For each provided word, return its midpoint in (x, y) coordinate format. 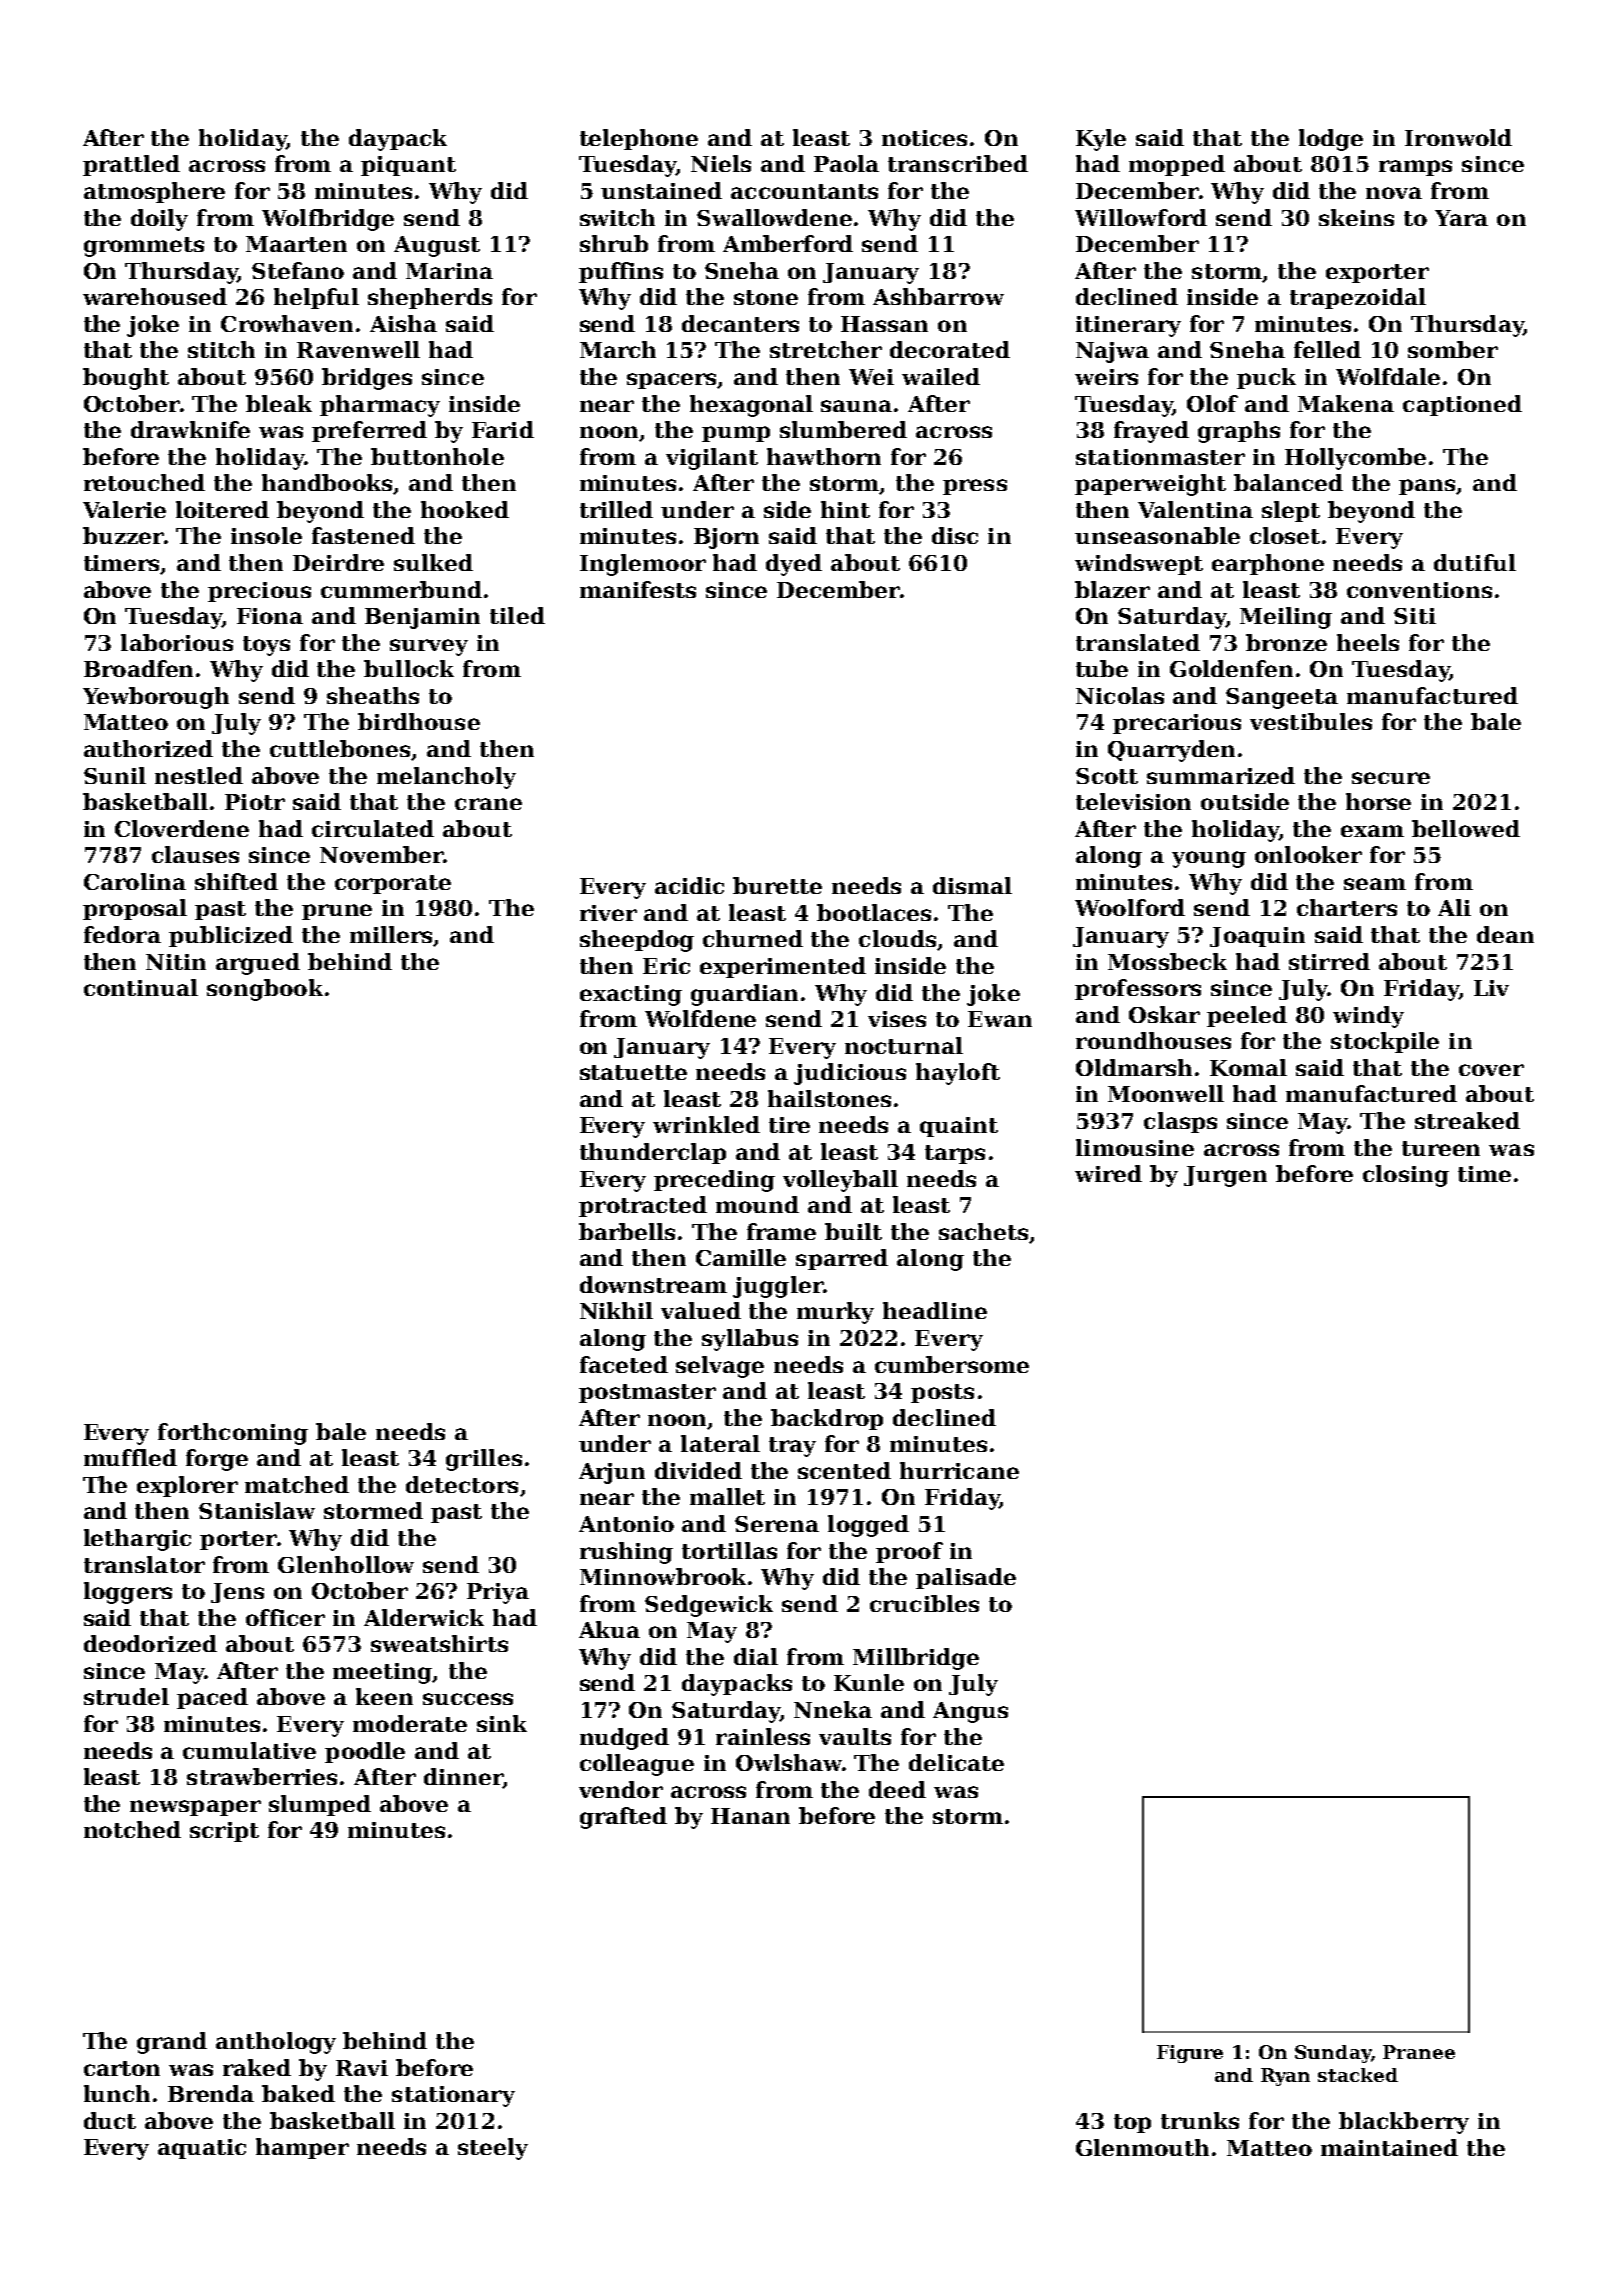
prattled (131, 165)
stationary (453, 2096)
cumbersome (952, 1364)
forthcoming (233, 1434)
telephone (639, 139)
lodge (1331, 140)
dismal (972, 885)
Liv (1491, 988)
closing (1406, 1176)
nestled (199, 775)
